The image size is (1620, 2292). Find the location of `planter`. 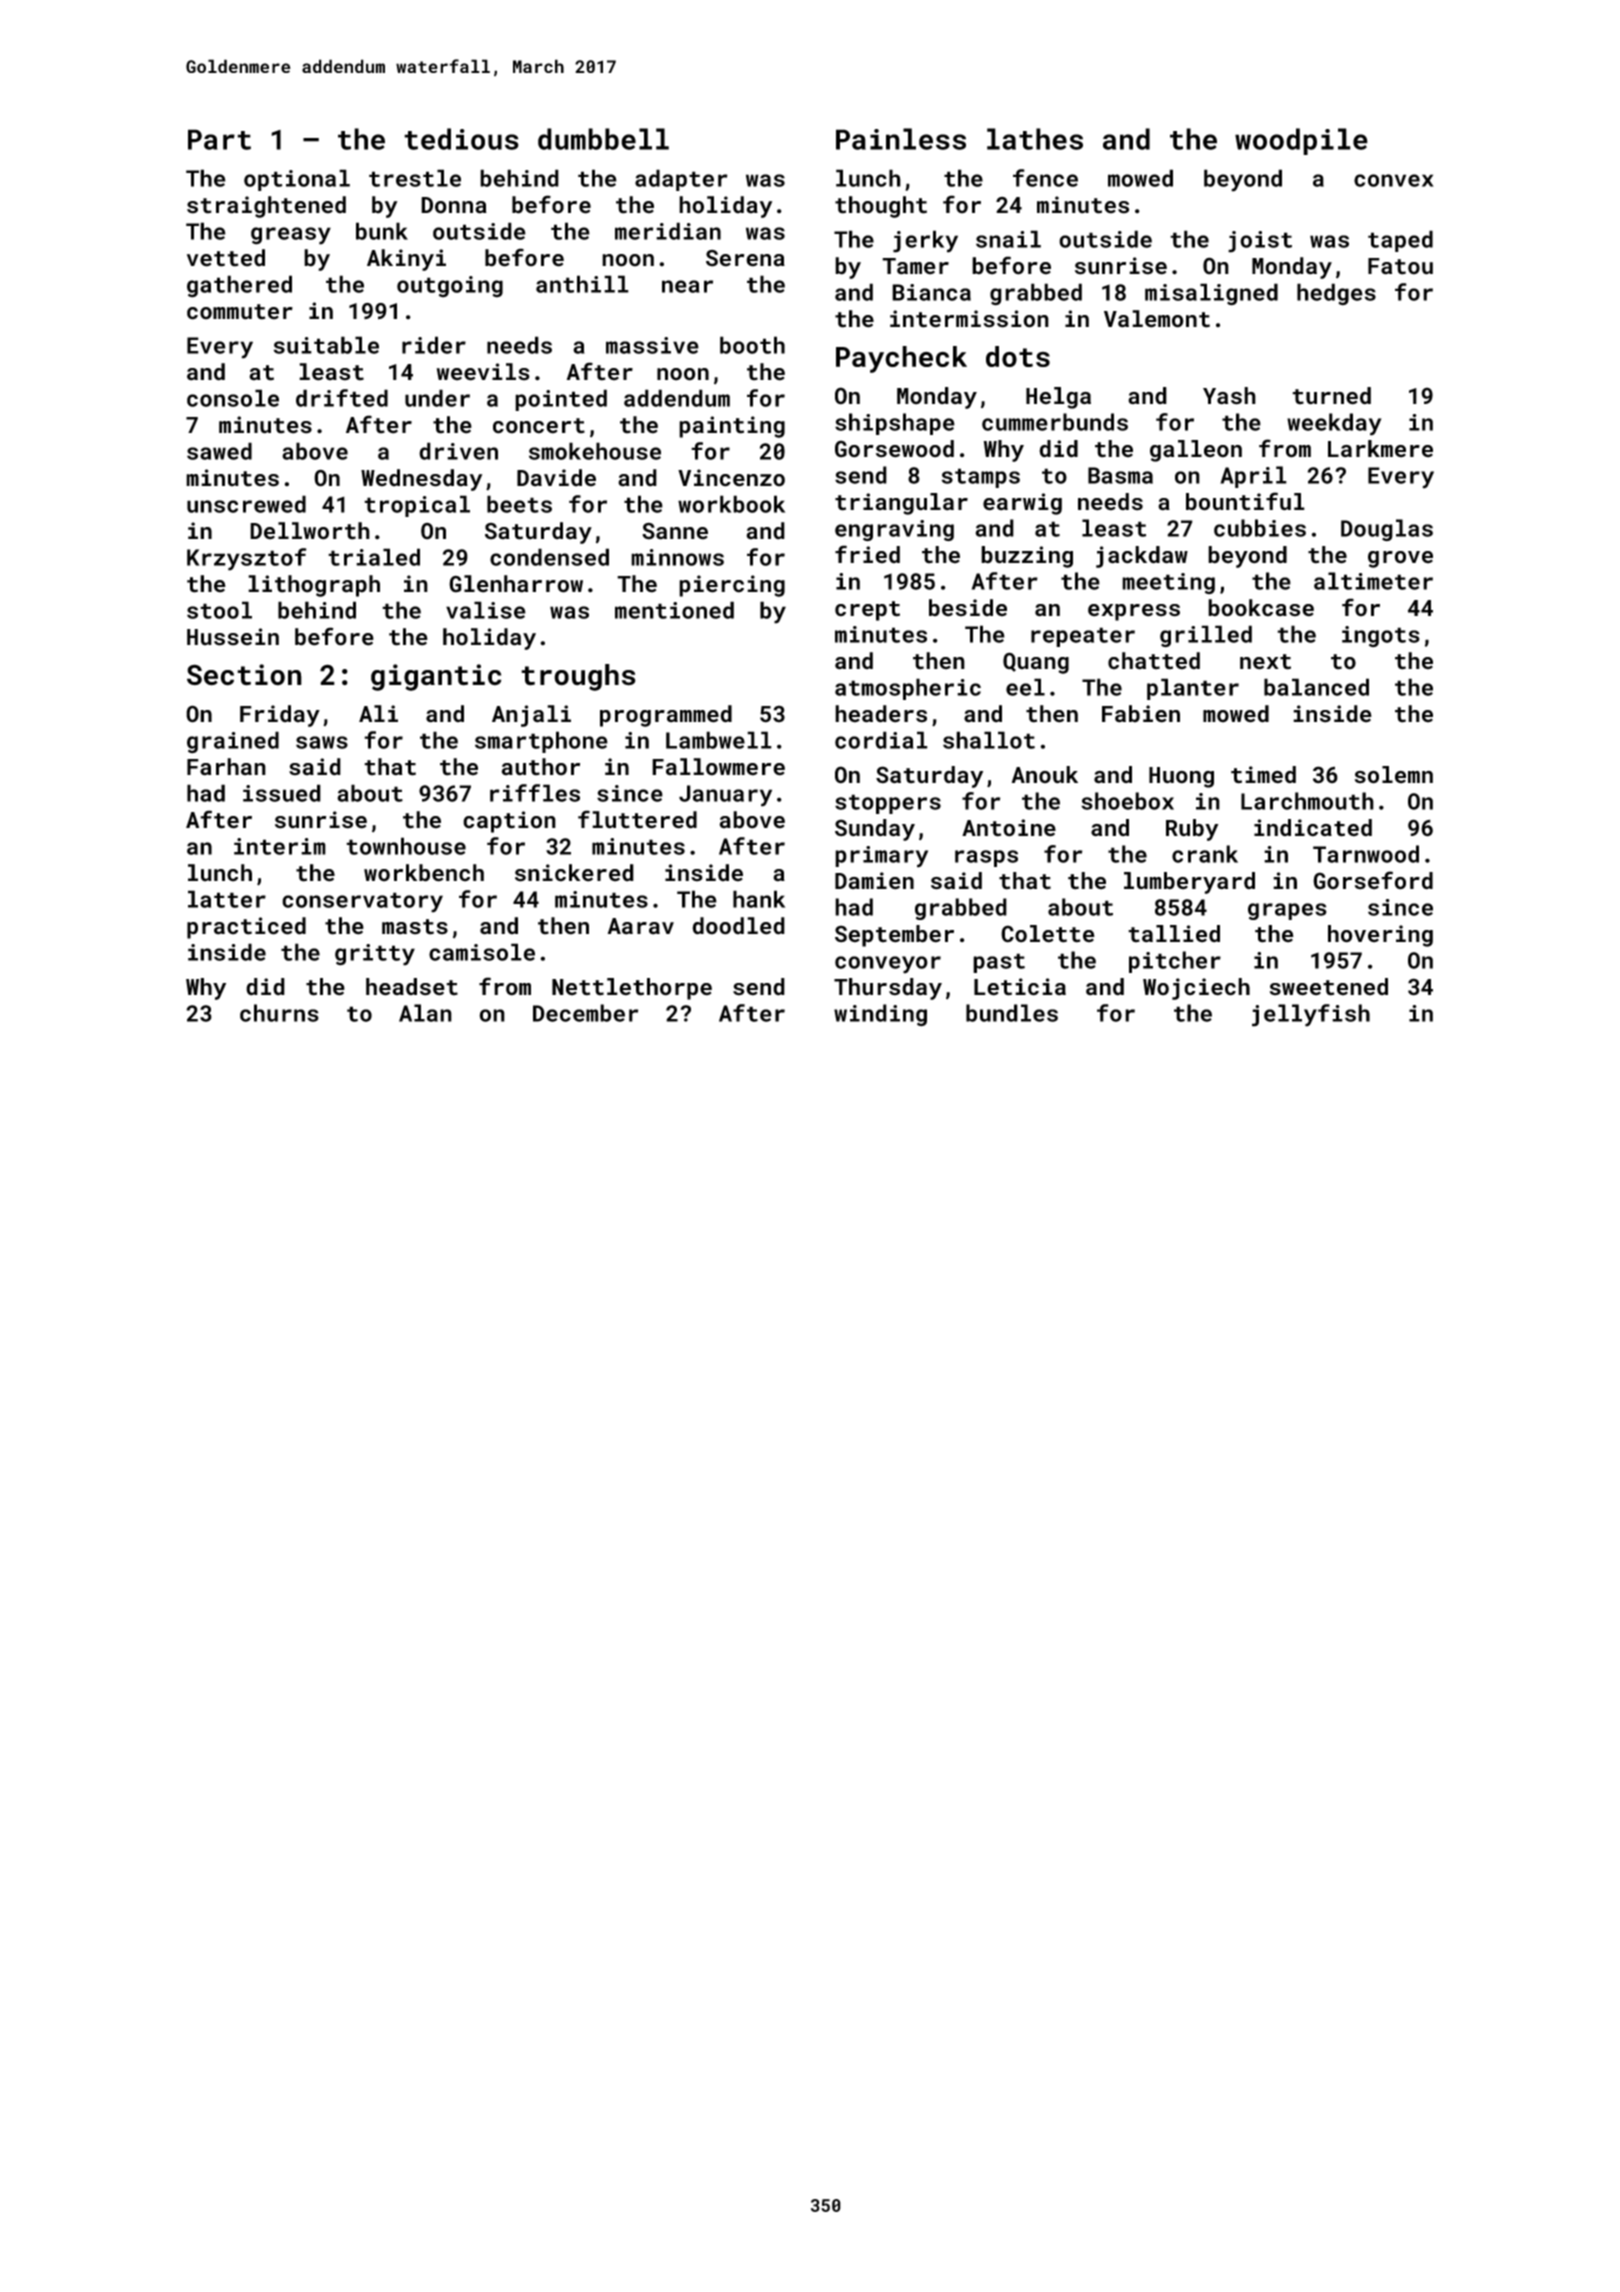

planter is located at coordinates (1193, 689).
